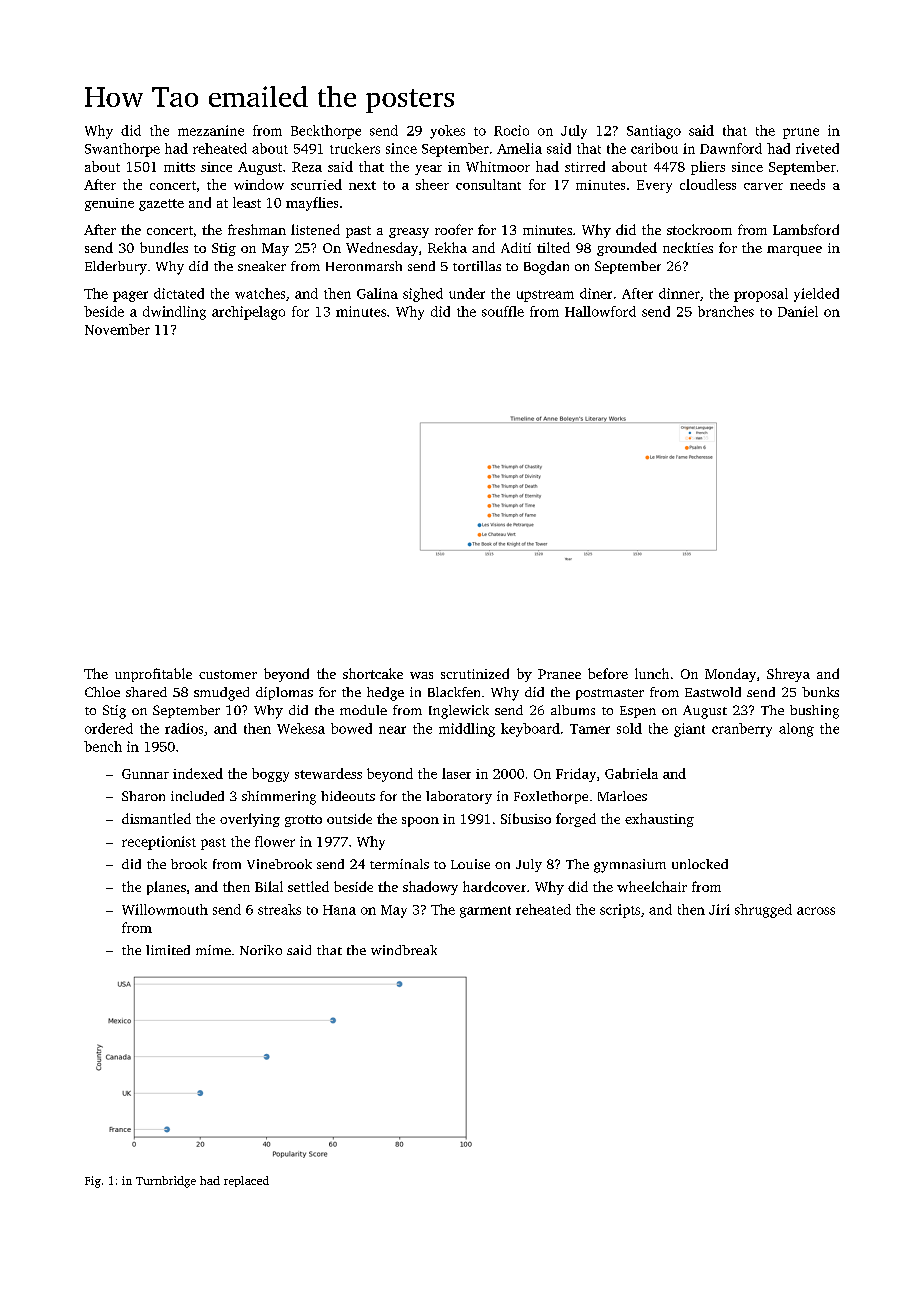 Image resolution: width=924 pixels, height=1308 pixels. I want to click on Swanthorpe, so click(122, 150).
